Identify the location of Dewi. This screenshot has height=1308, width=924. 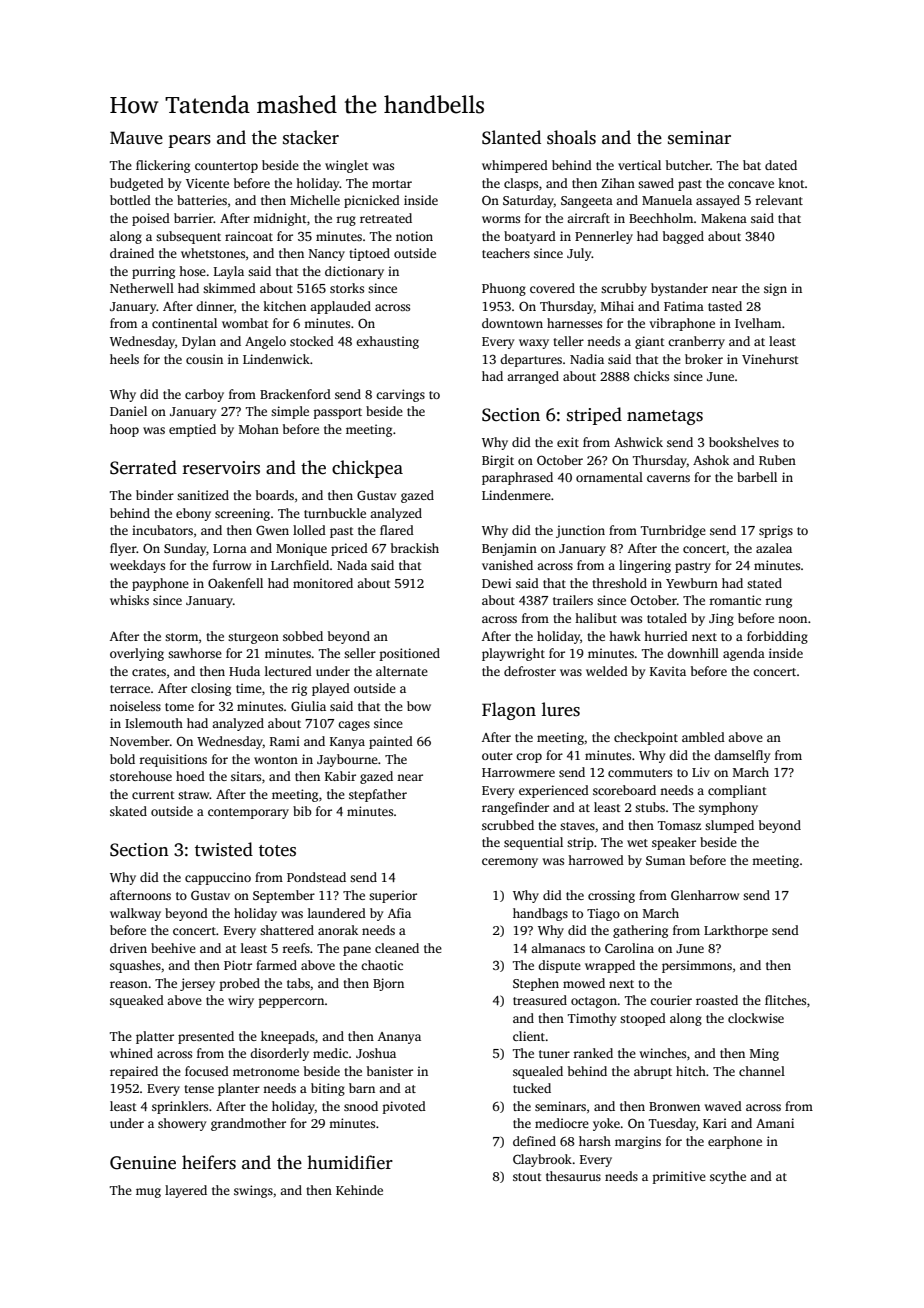
(496, 583).
